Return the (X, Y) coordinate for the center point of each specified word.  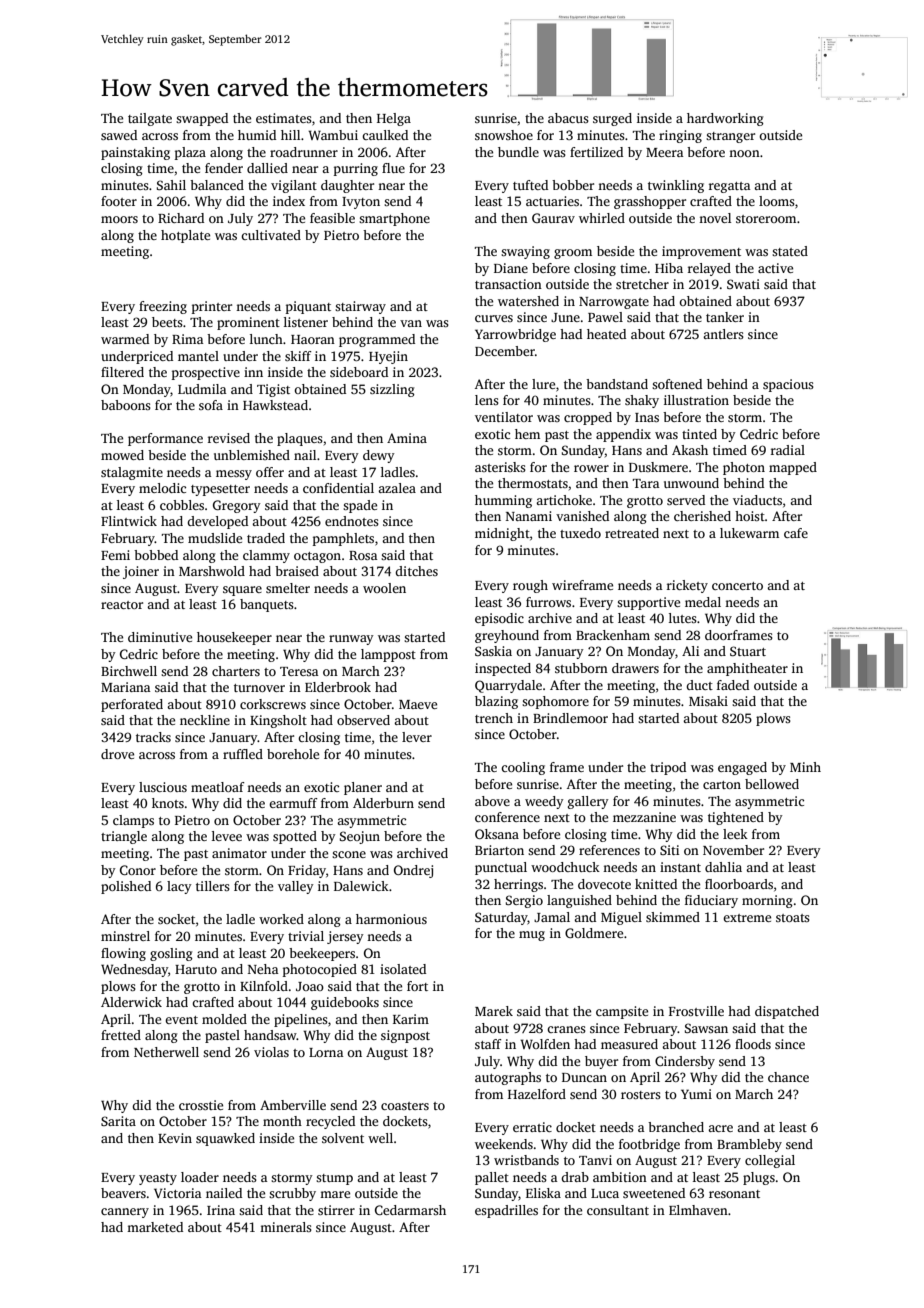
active (775, 268)
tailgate (150, 119)
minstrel (125, 936)
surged (612, 119)
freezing (163, 307)
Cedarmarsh (410, 1210)
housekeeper (234, 638)
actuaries (552, 201)
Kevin (175, 1138)
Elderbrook (338, 687)
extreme (747, 918)
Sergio (524, 901)
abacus (568, 118)
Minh (805, 767)
